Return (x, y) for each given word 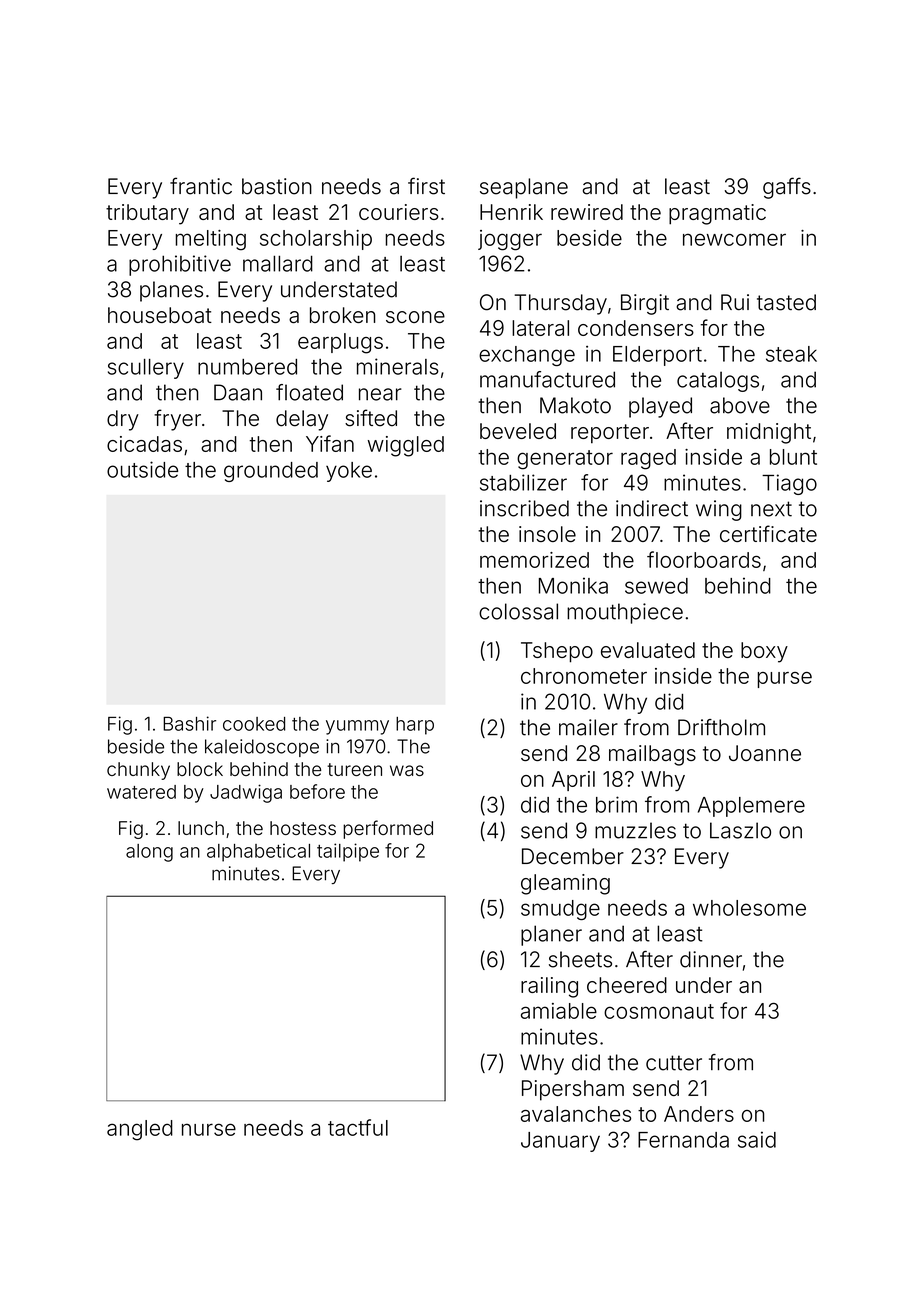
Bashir (189, 723)
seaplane (524, 188)
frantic (201, 186)
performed (388, 829)
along (149, 853)
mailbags (652, 755)
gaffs (787, 188)
